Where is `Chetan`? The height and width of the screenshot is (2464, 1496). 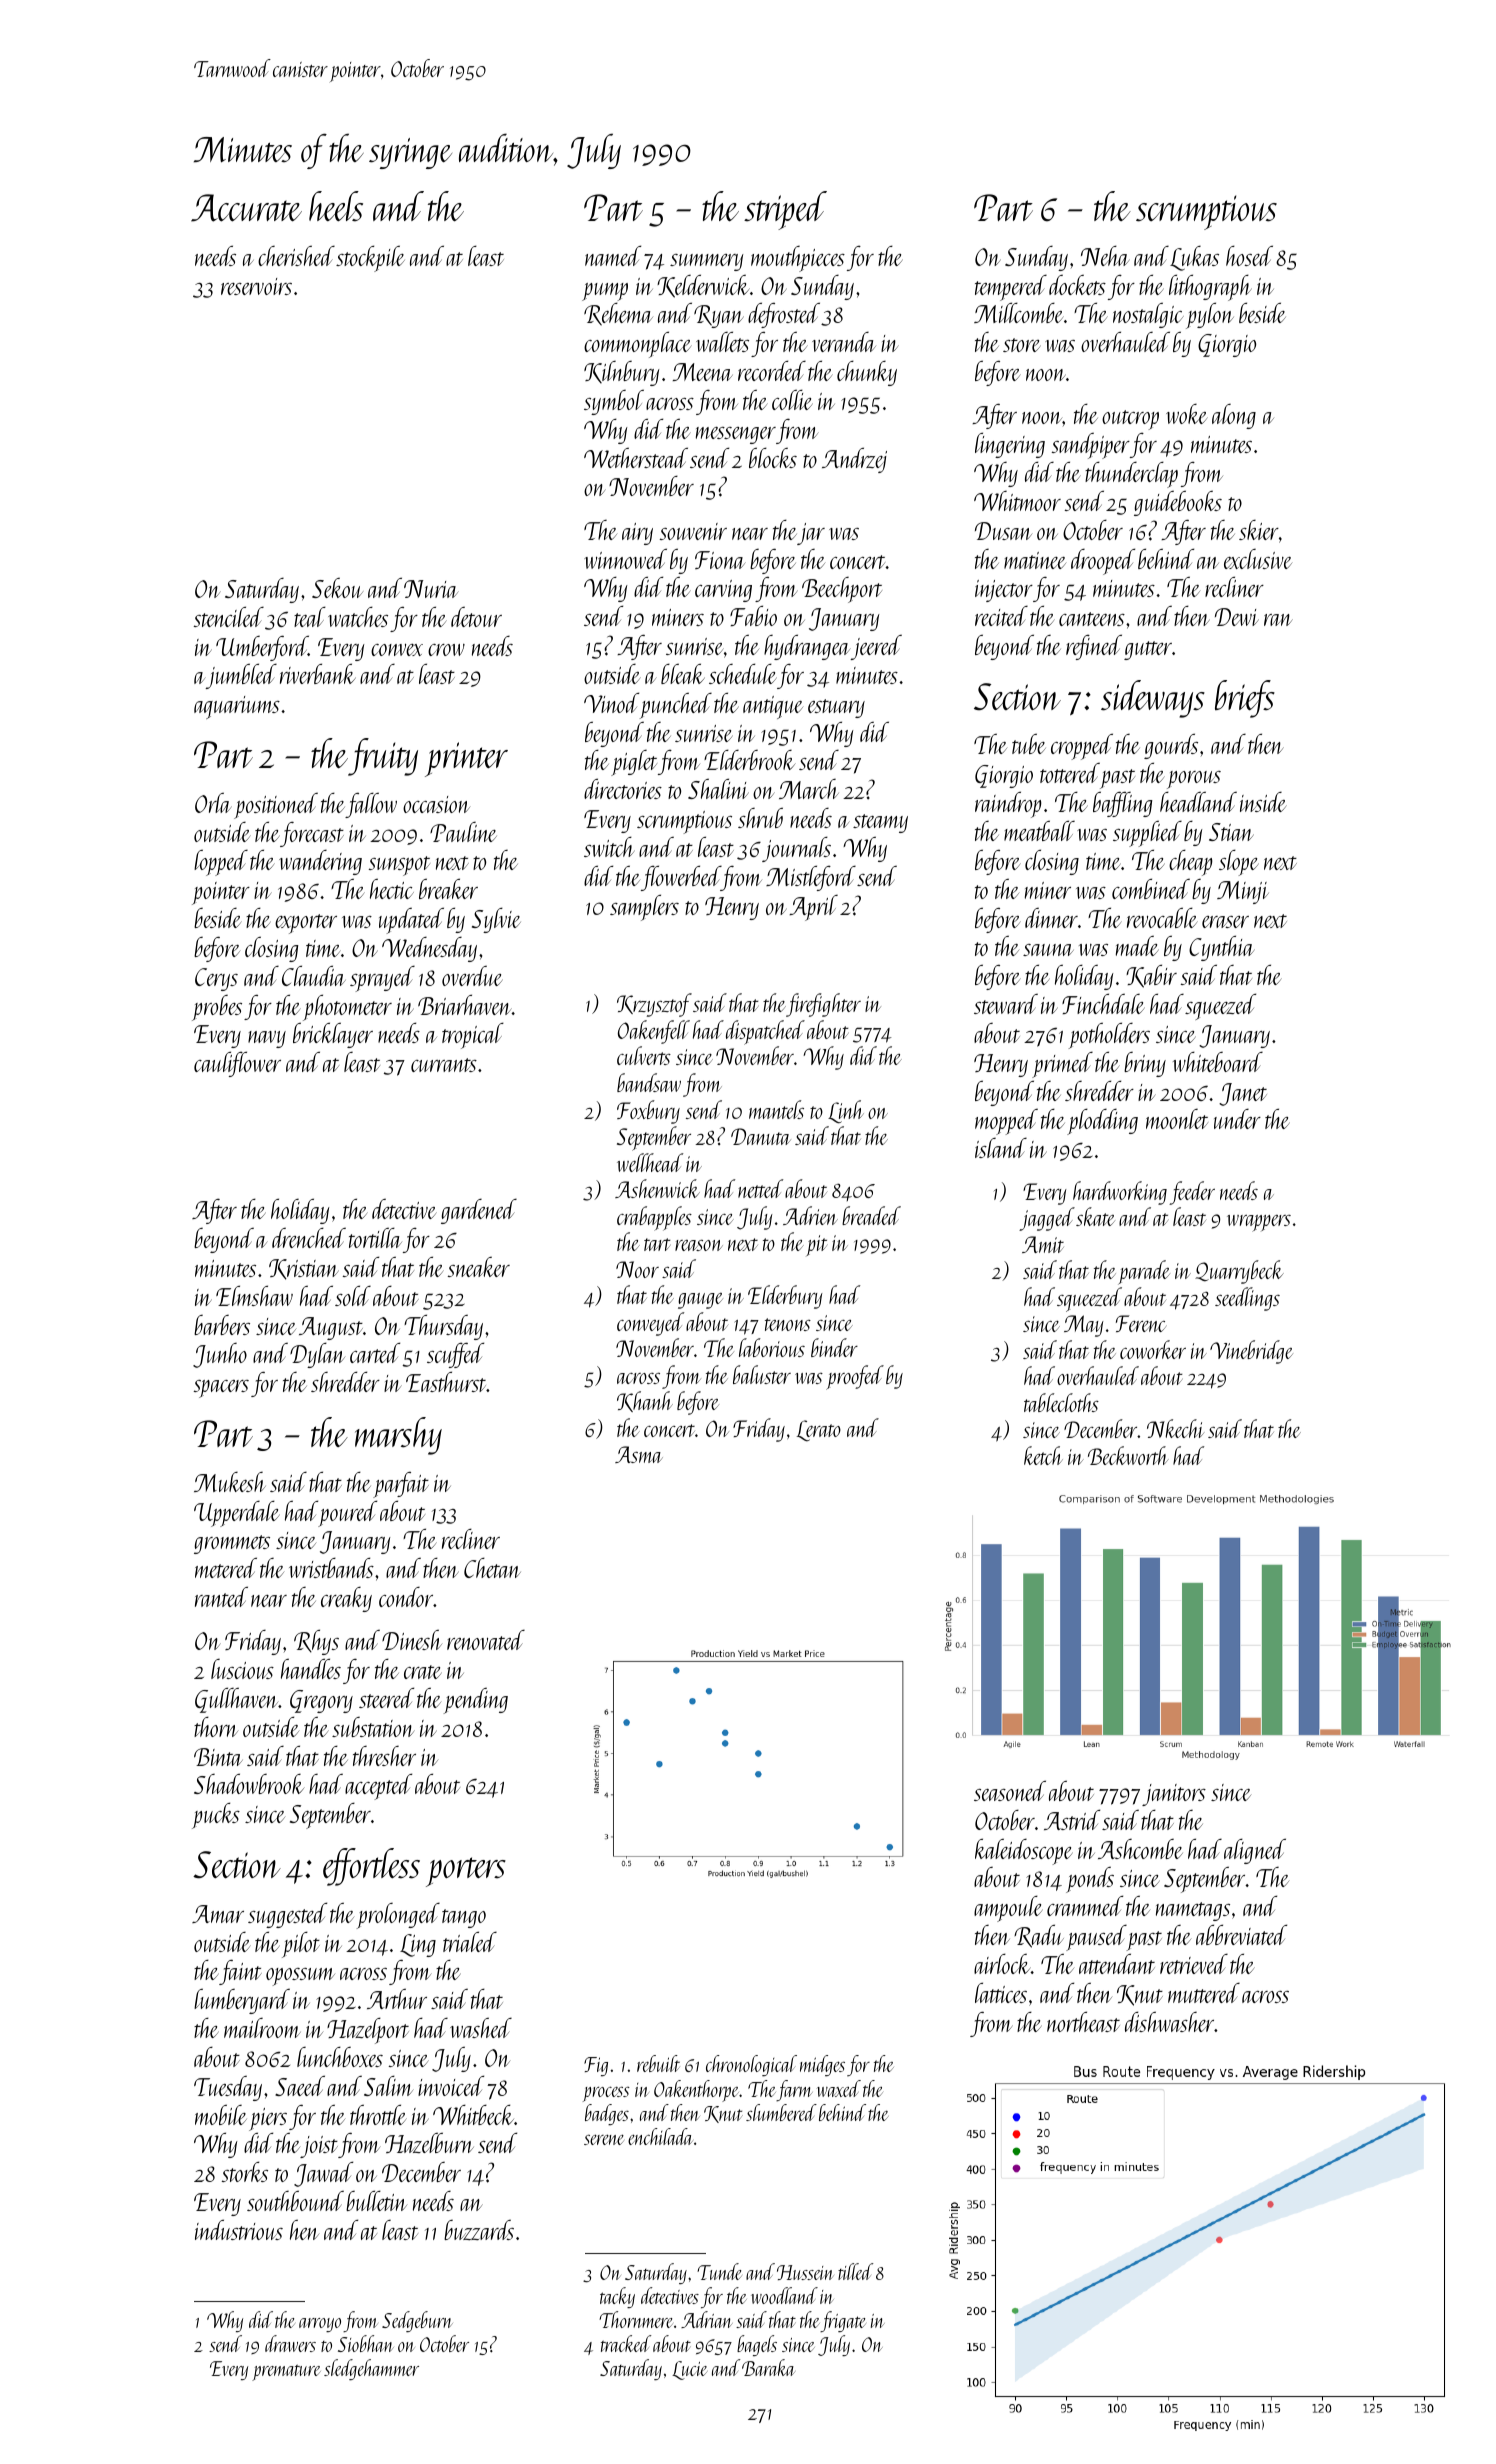
Chetan is located at coordinates (492, 1568).
